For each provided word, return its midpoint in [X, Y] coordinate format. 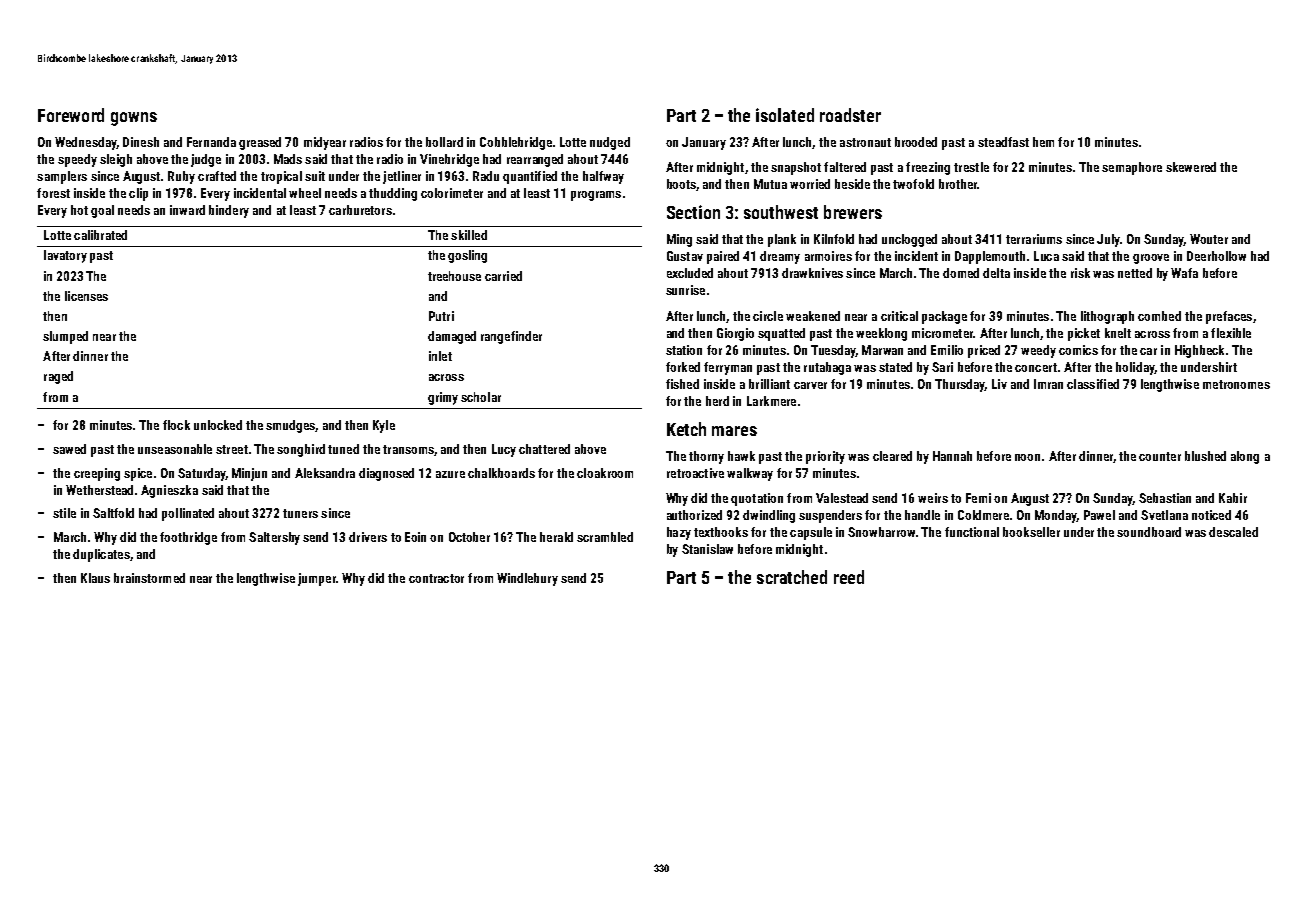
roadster [850, 115]
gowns [134, 119]
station [684, 350]
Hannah [952, 456]
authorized [694, 515]
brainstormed [149, 578]
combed [1159, 316]
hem [1043, 142]
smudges [290, 426]
